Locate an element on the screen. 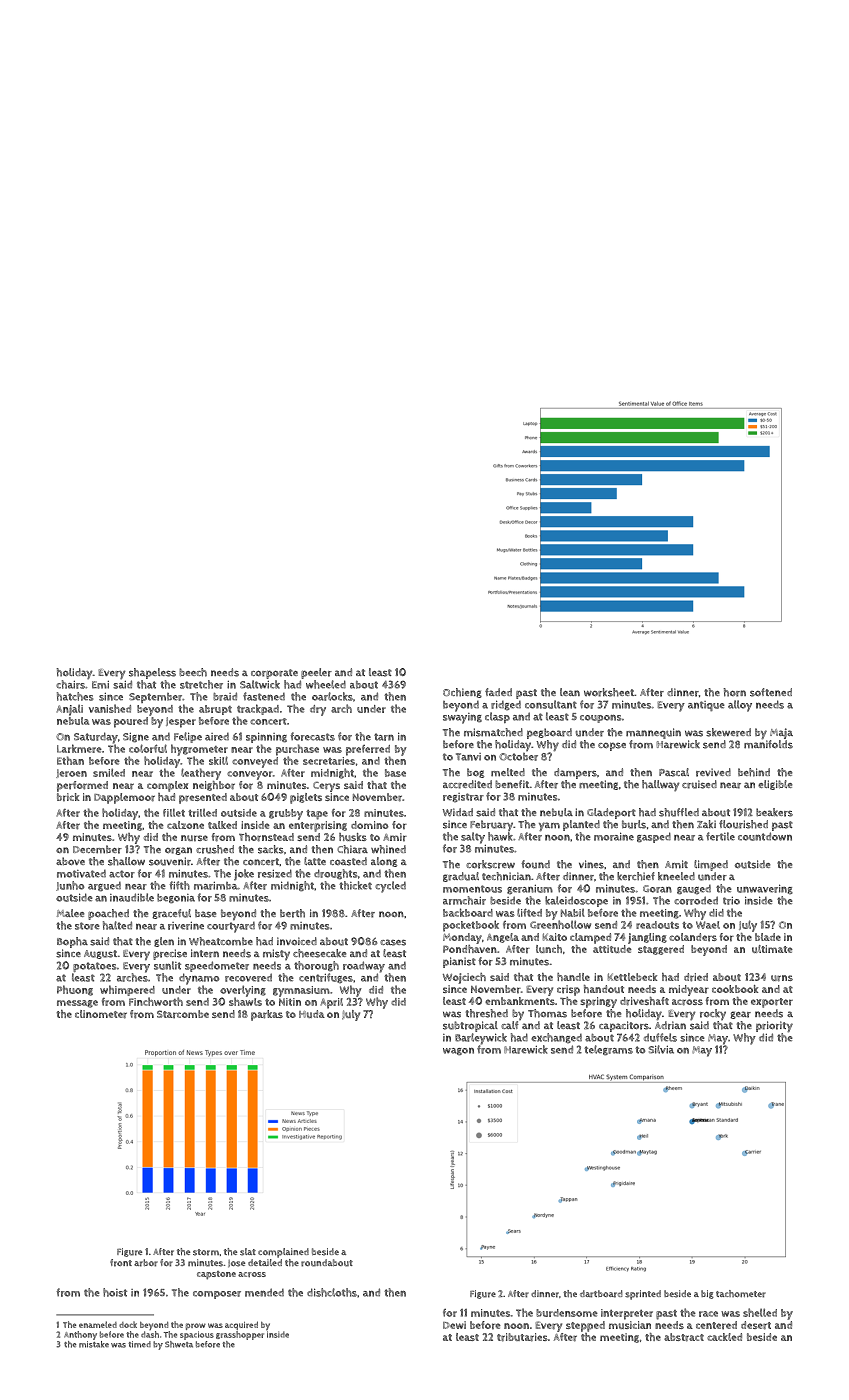  conveyor is located at coordinates (249, 775).
